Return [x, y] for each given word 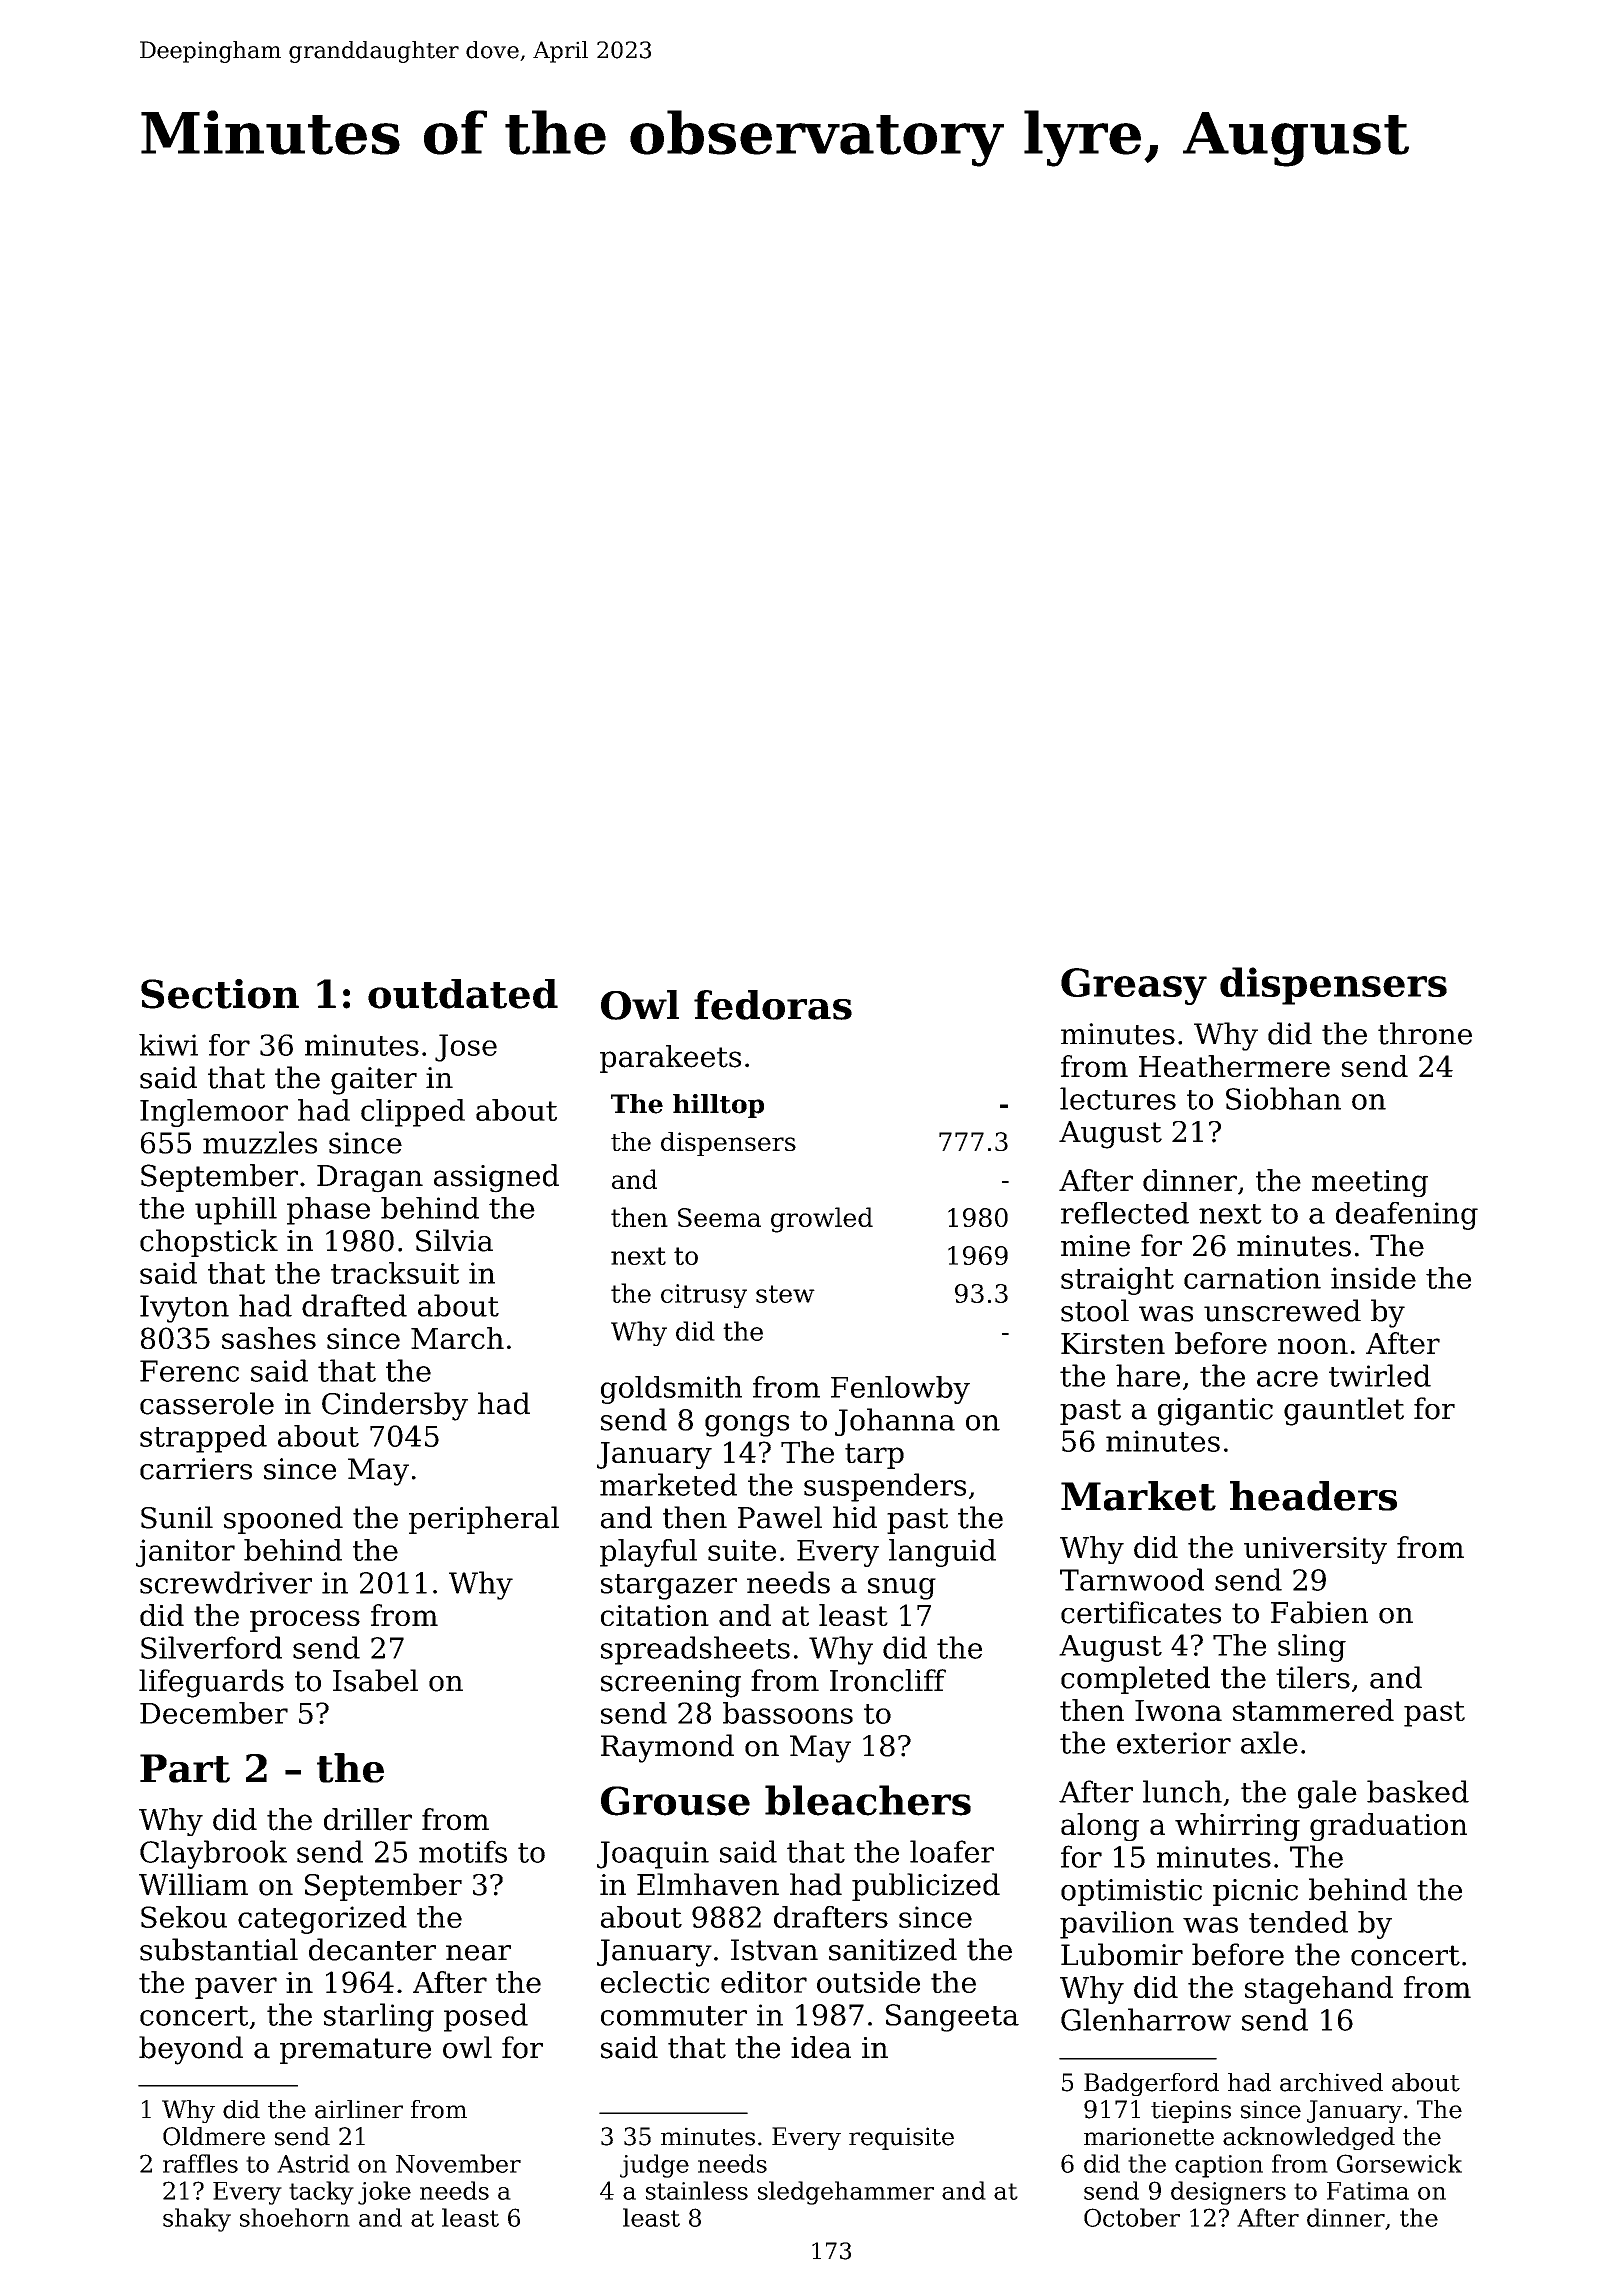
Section [220, 994]
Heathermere [1234, 1066]
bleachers [868, 1800]
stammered [1313, 1710]
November [458, 2163]
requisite [901, 2138]
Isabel [375, 1680]
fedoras [773, 1005]
